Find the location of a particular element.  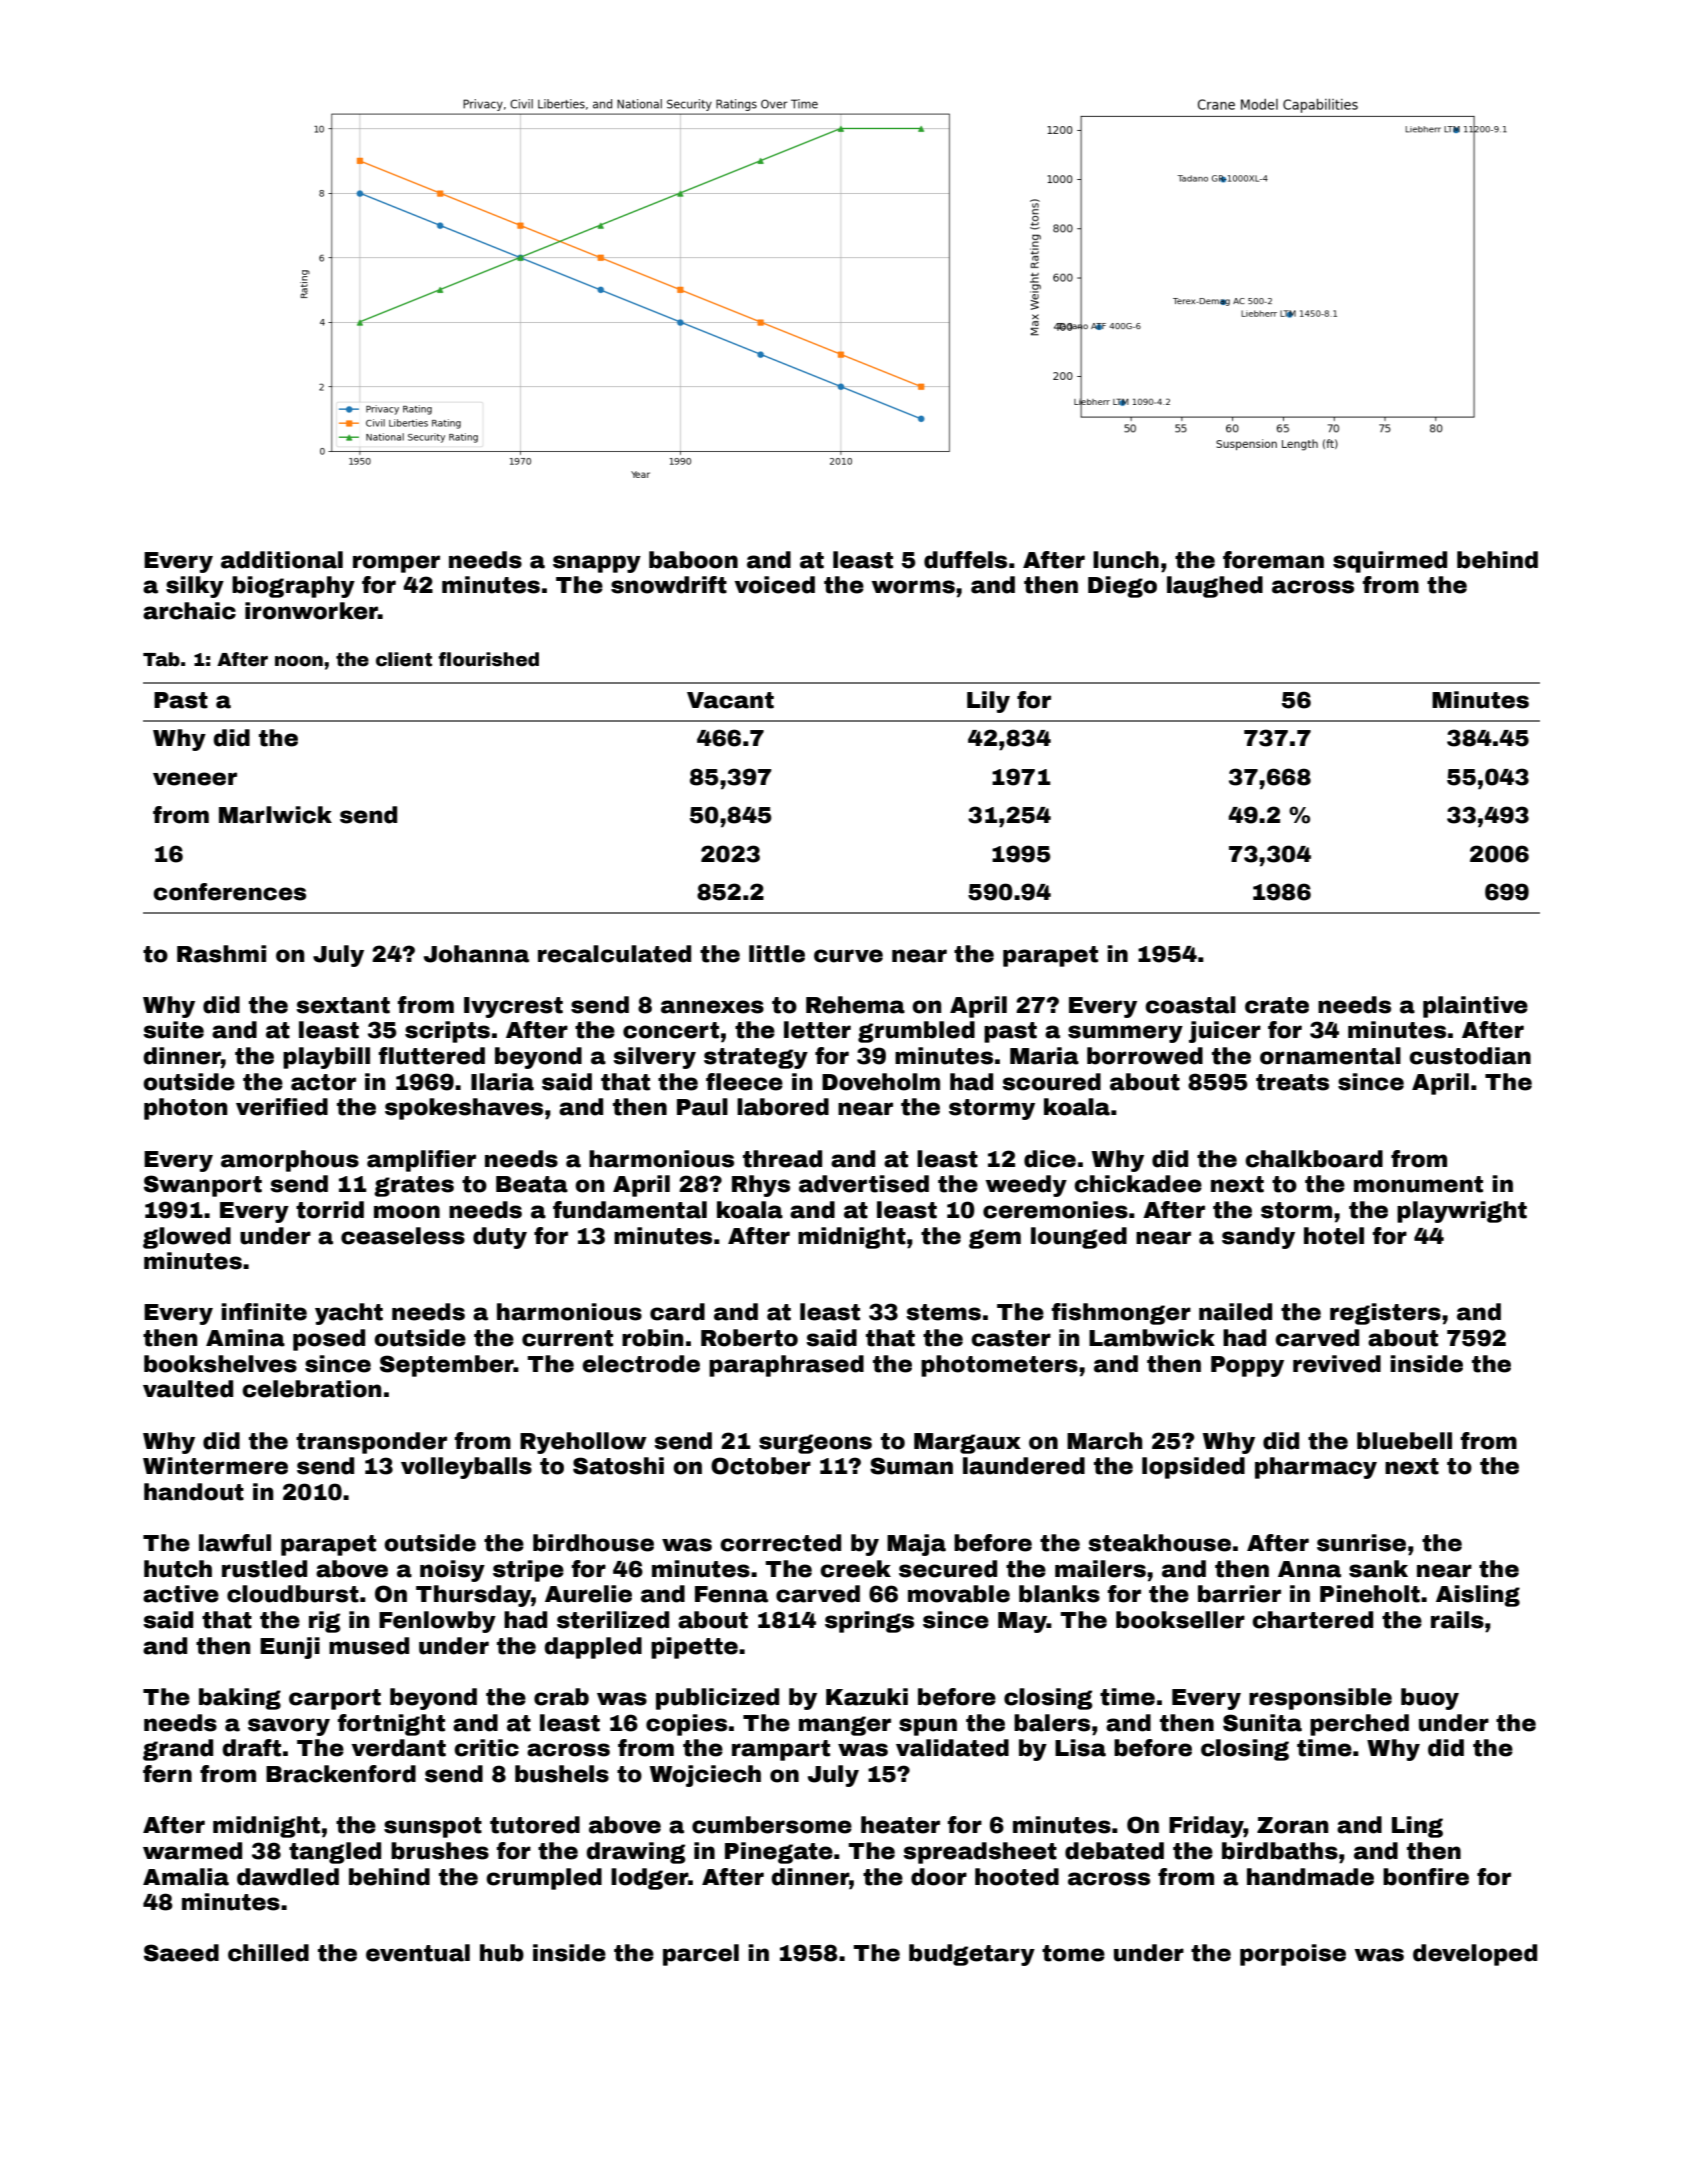

lunch is located at coordinates (1126, 560).
